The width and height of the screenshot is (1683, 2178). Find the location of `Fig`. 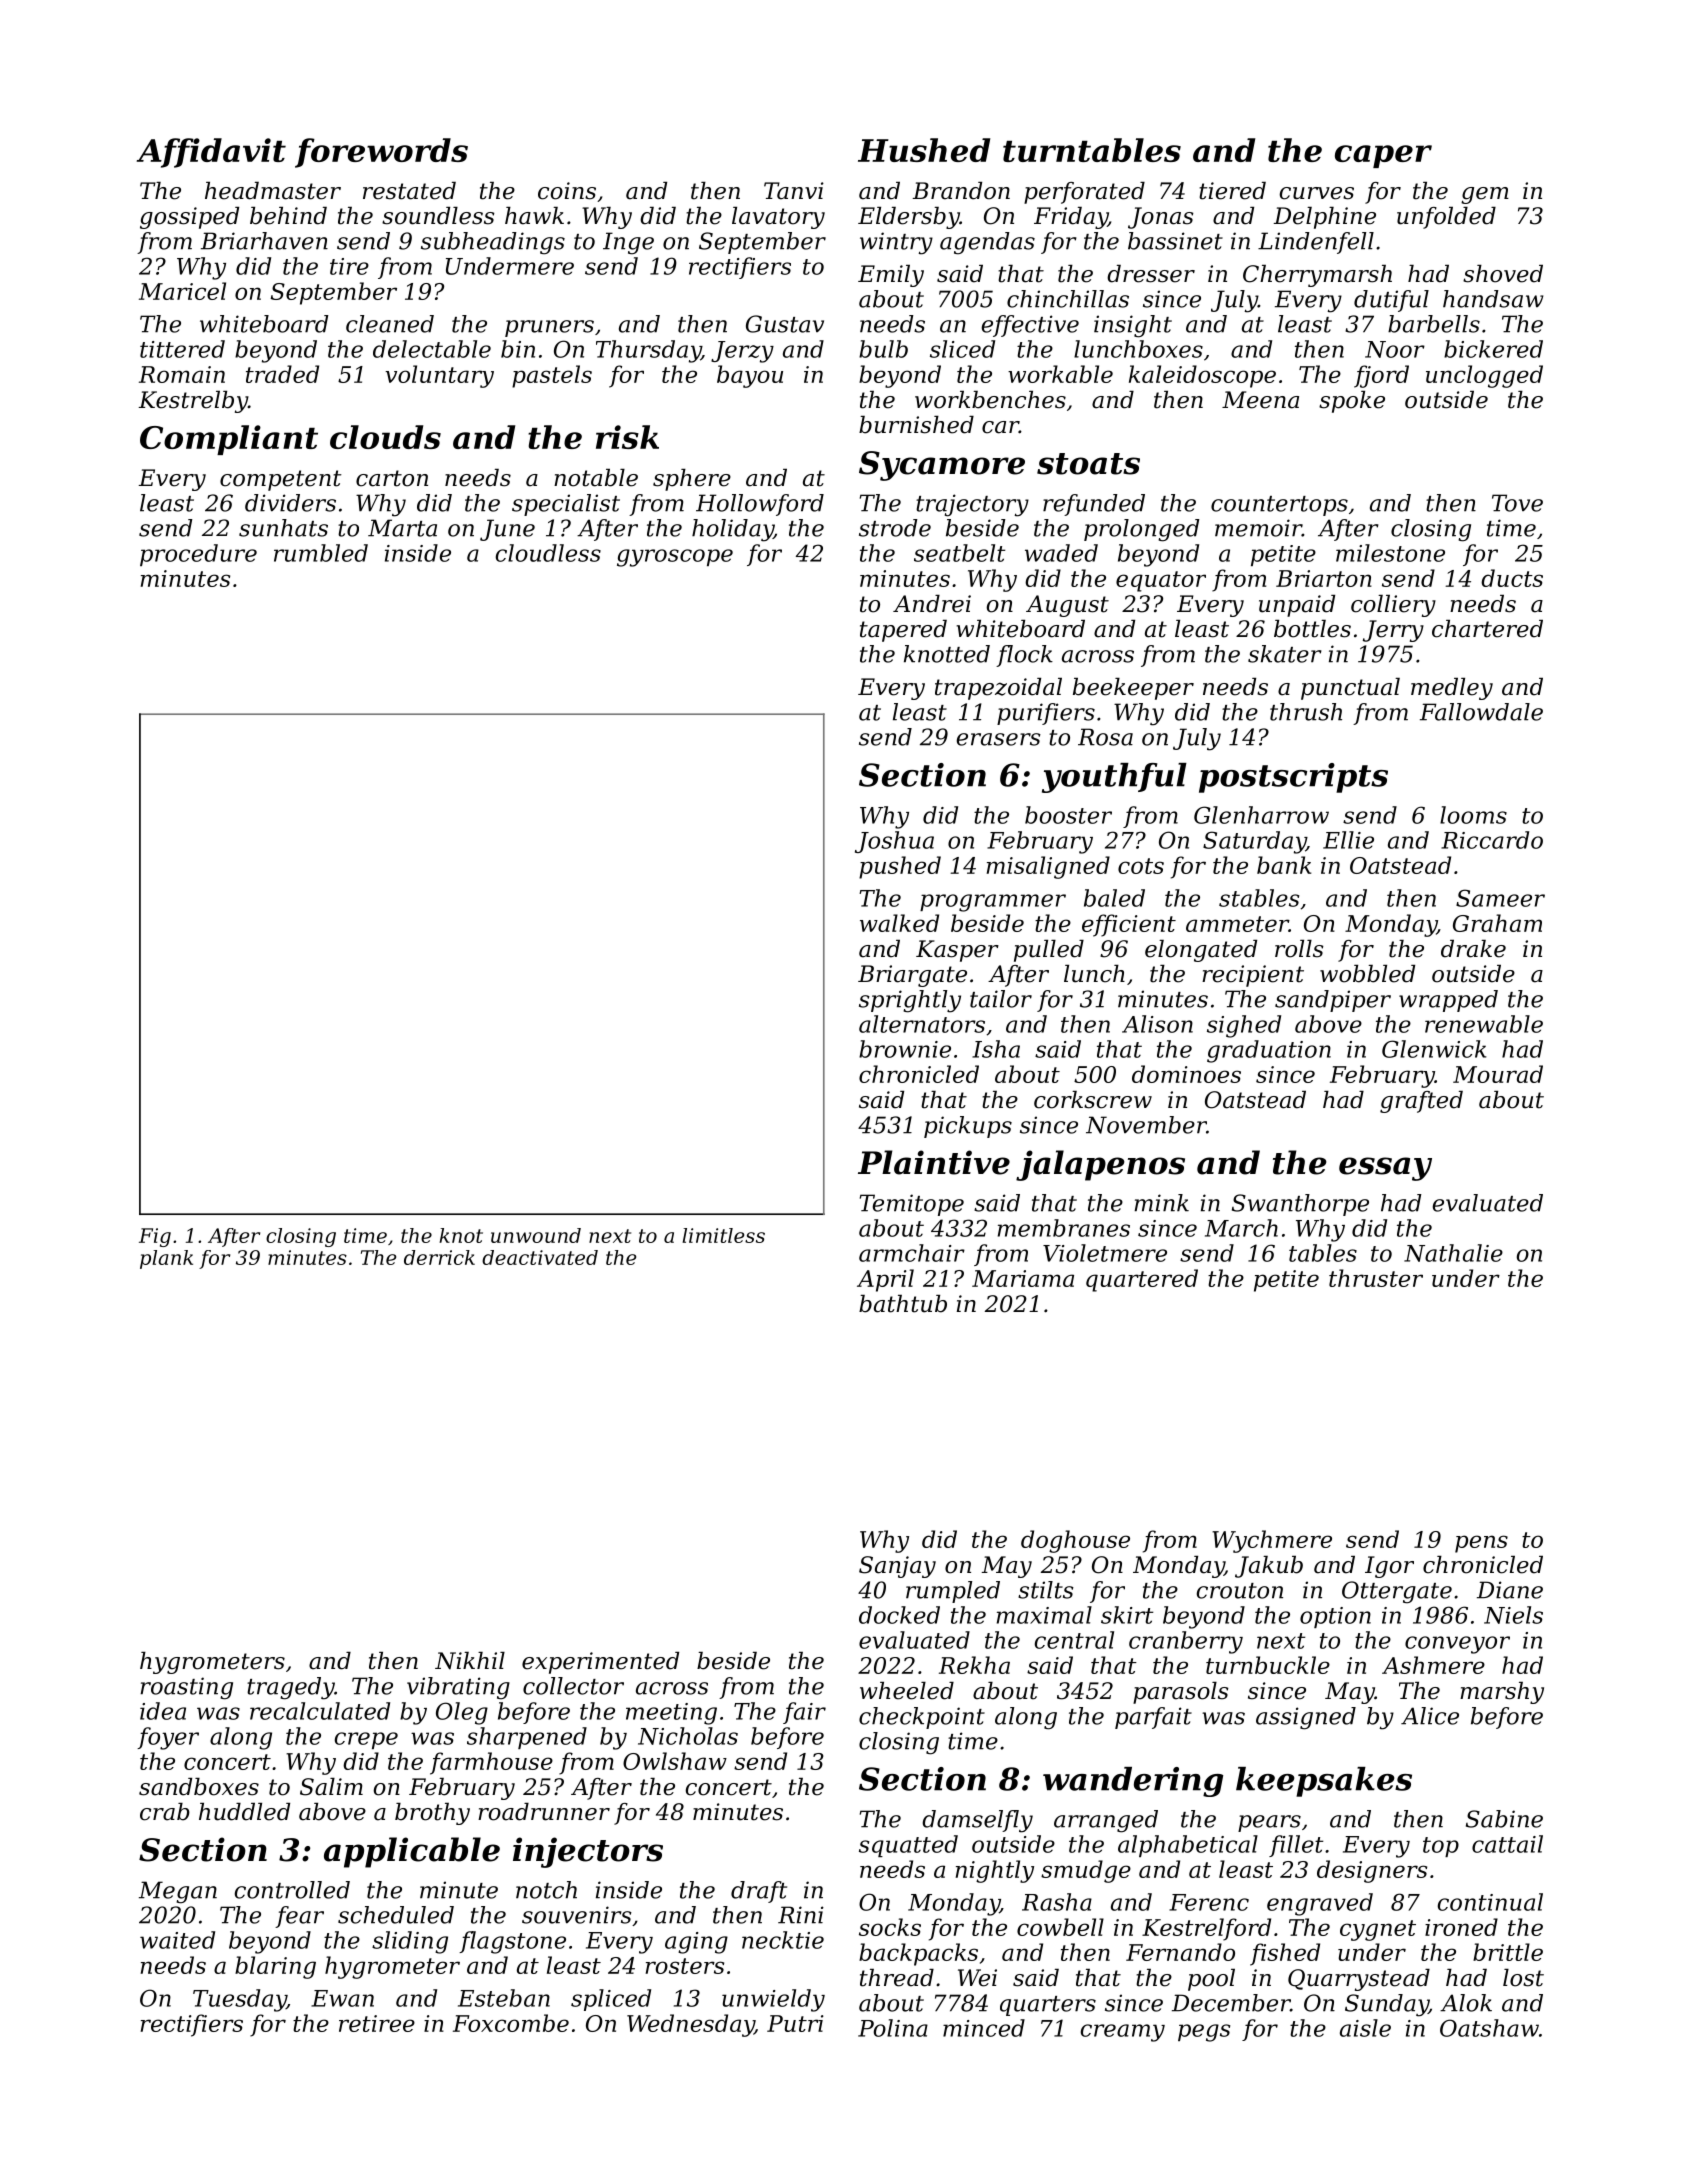

Fig is located at coordinates (155, 1237).
